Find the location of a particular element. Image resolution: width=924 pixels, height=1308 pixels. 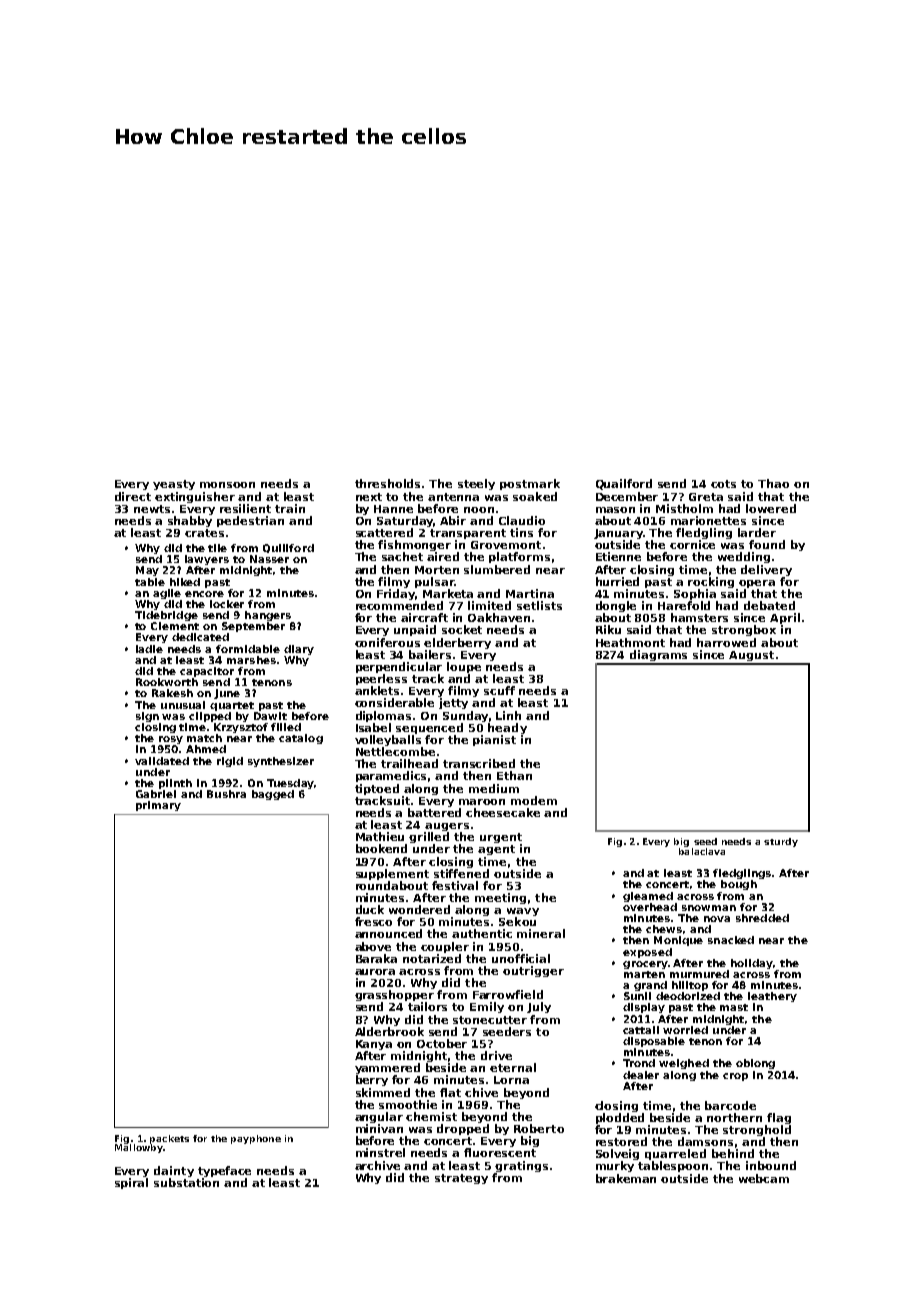

flat is located at coordinates (450, 1092).
